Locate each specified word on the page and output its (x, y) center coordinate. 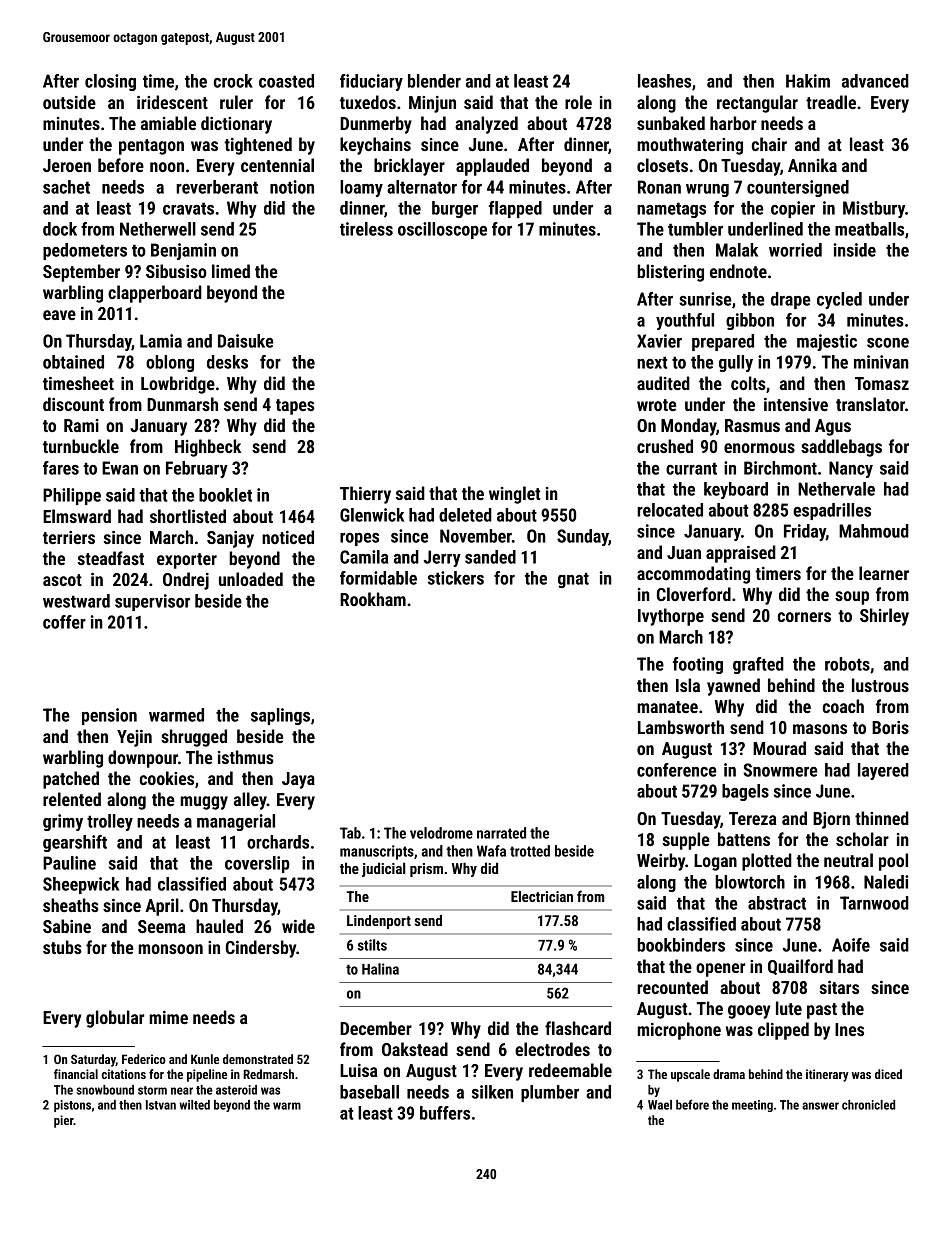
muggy (204, 803)
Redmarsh (268, 1074)
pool (893, 862)
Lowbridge (178, 385)
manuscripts (377, 852)
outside (69, 102)
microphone (679, 1031)
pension (109, 716)
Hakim (808, 81)
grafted (758, 665)
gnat (573, 580)
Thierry (365, 495)
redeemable (570, 1070)
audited (663, 383)
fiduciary (371, 82)
